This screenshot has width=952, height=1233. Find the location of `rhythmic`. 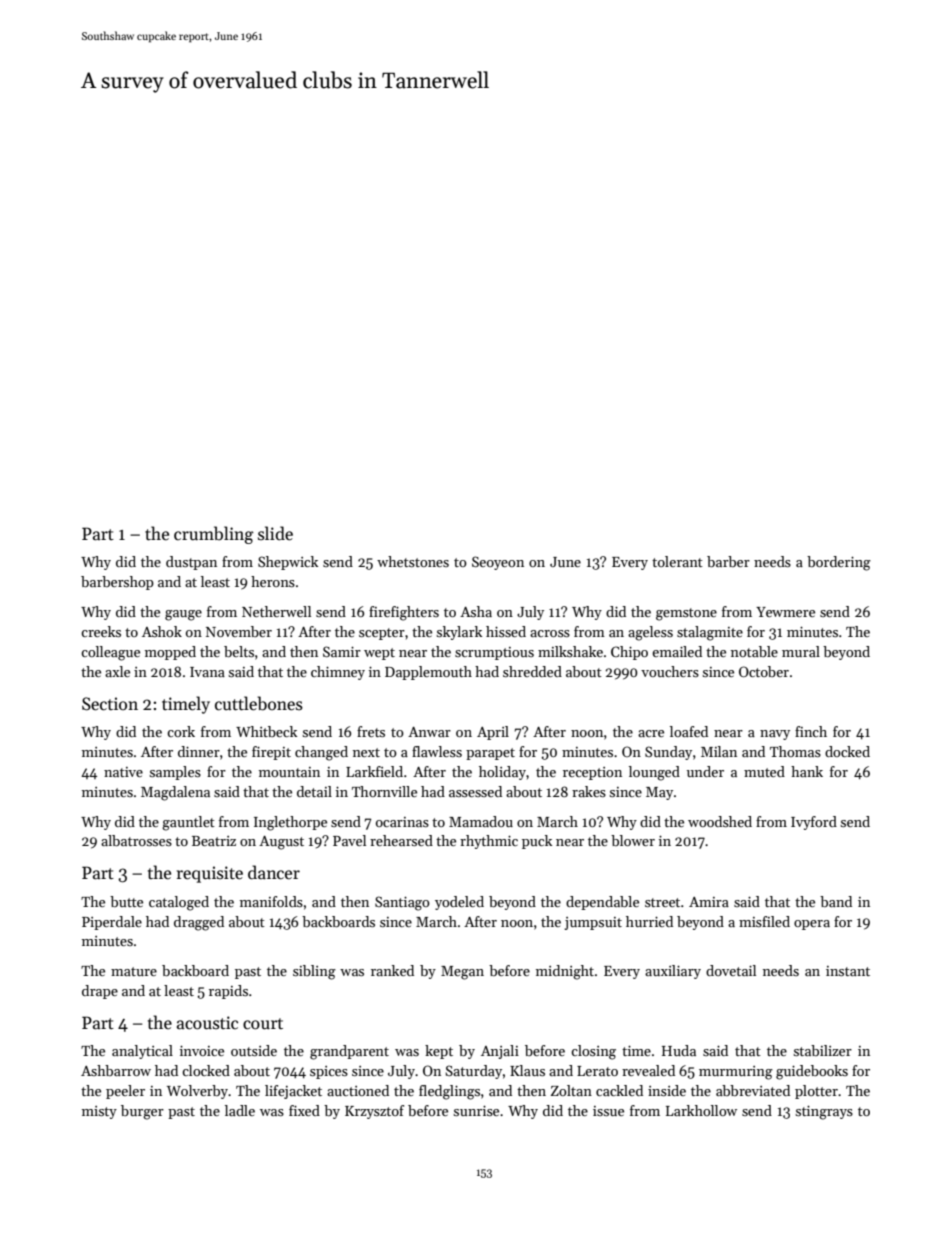

rhythmic is located at coordinates (489, 842).
